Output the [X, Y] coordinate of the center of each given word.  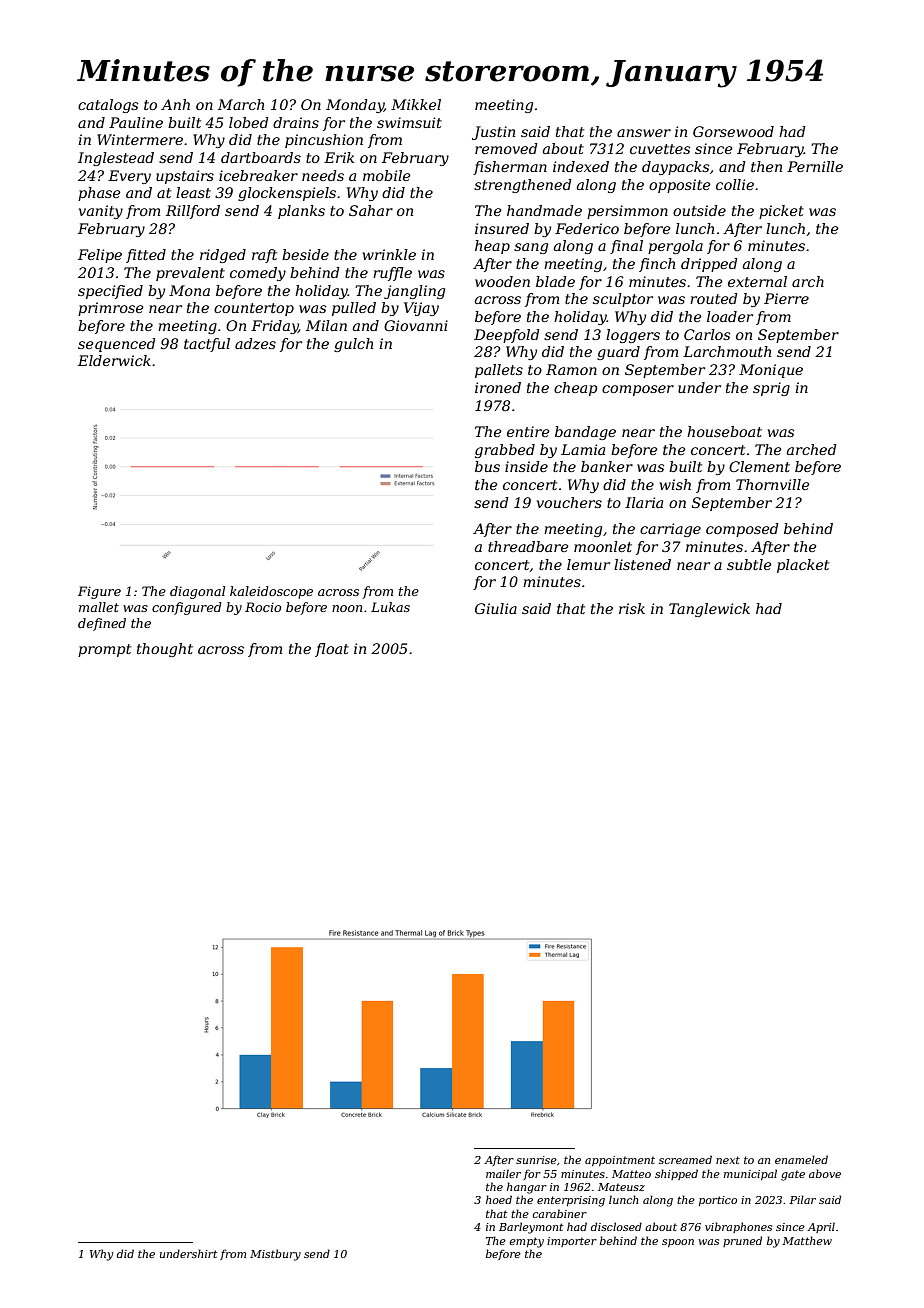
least [193, 192]
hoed [499, 1199]
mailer [503, 1173]
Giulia [496, 608]
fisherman [510, 168]
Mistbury [275, 1255]
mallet [99, 607]
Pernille [815, 166]
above [825, 1173]
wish [675, 484]
